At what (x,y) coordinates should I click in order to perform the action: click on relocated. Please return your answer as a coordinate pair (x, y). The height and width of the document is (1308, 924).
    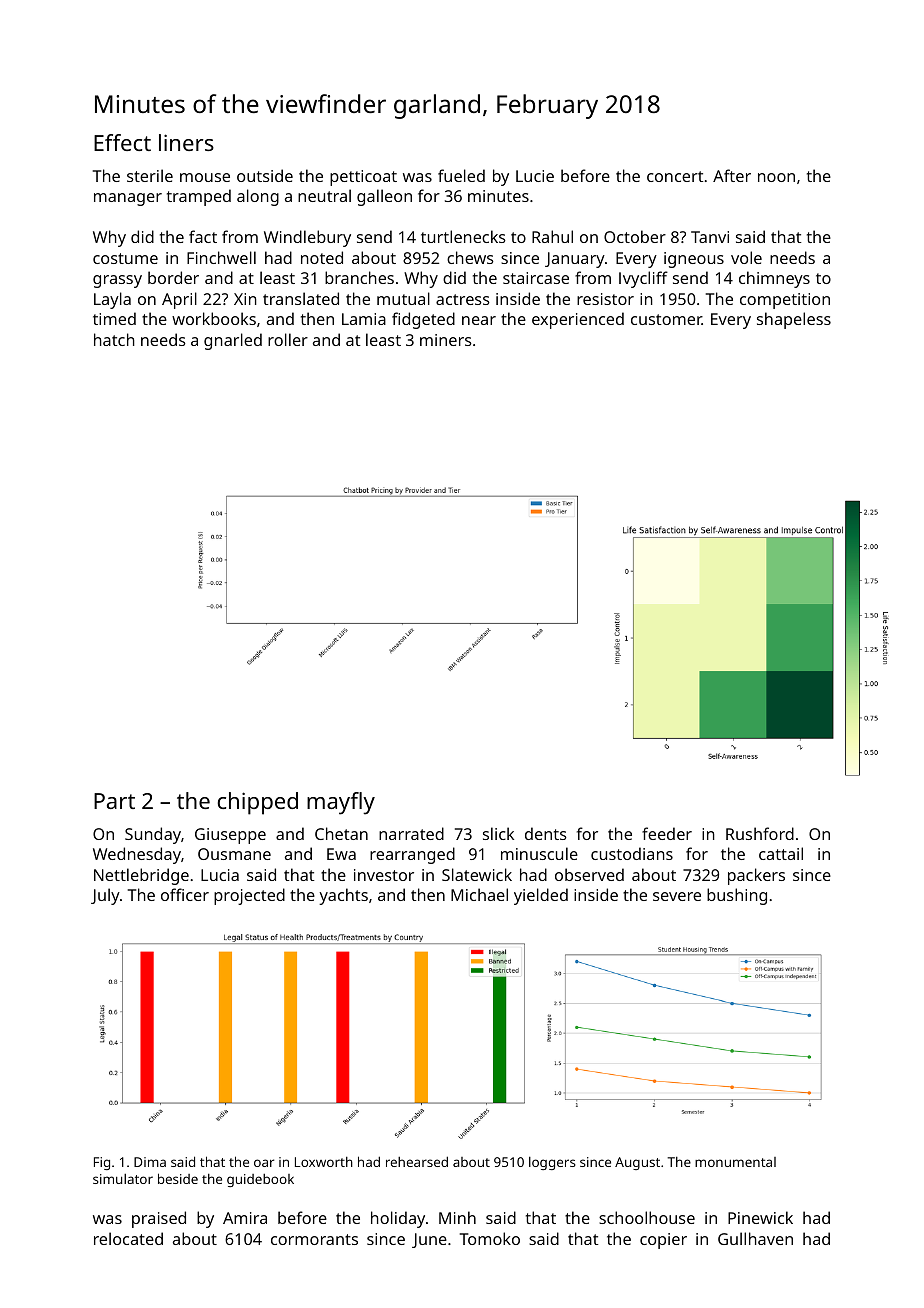
    Looking at the image, I should click on (128, 1238).
